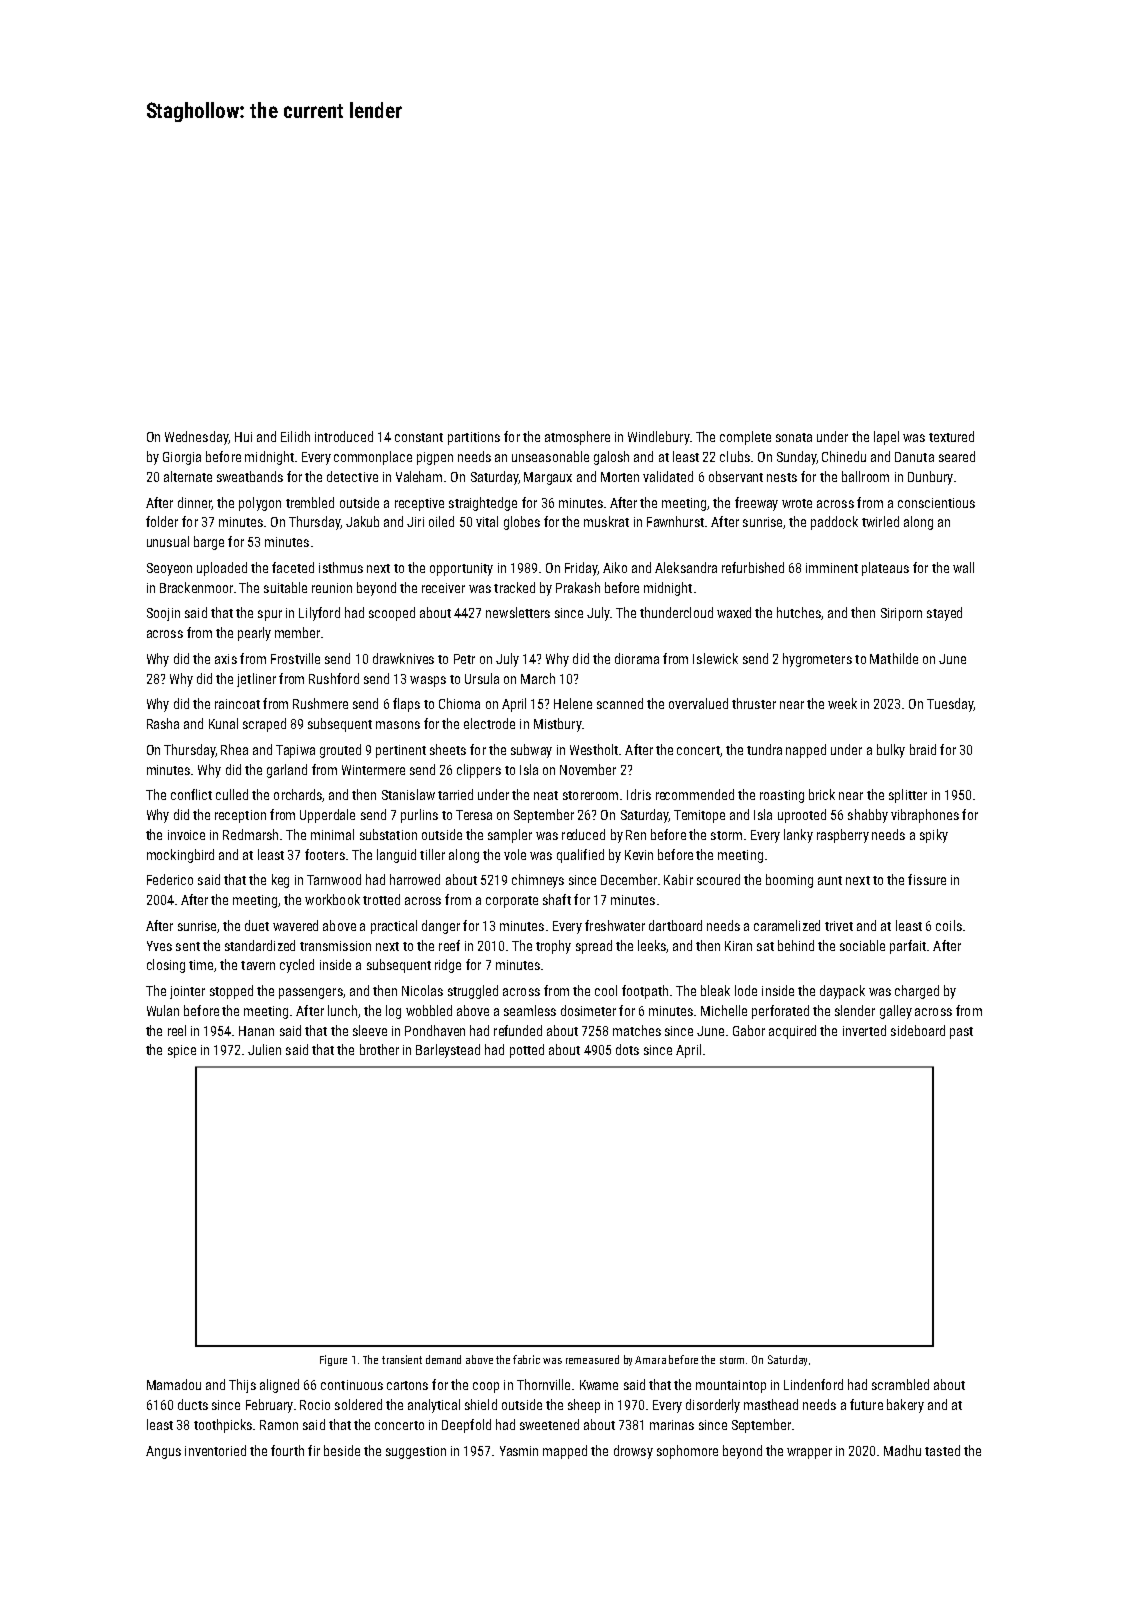 The image size is (1129, 1597). I want to click on mountaintop, so click(731, 1386).
